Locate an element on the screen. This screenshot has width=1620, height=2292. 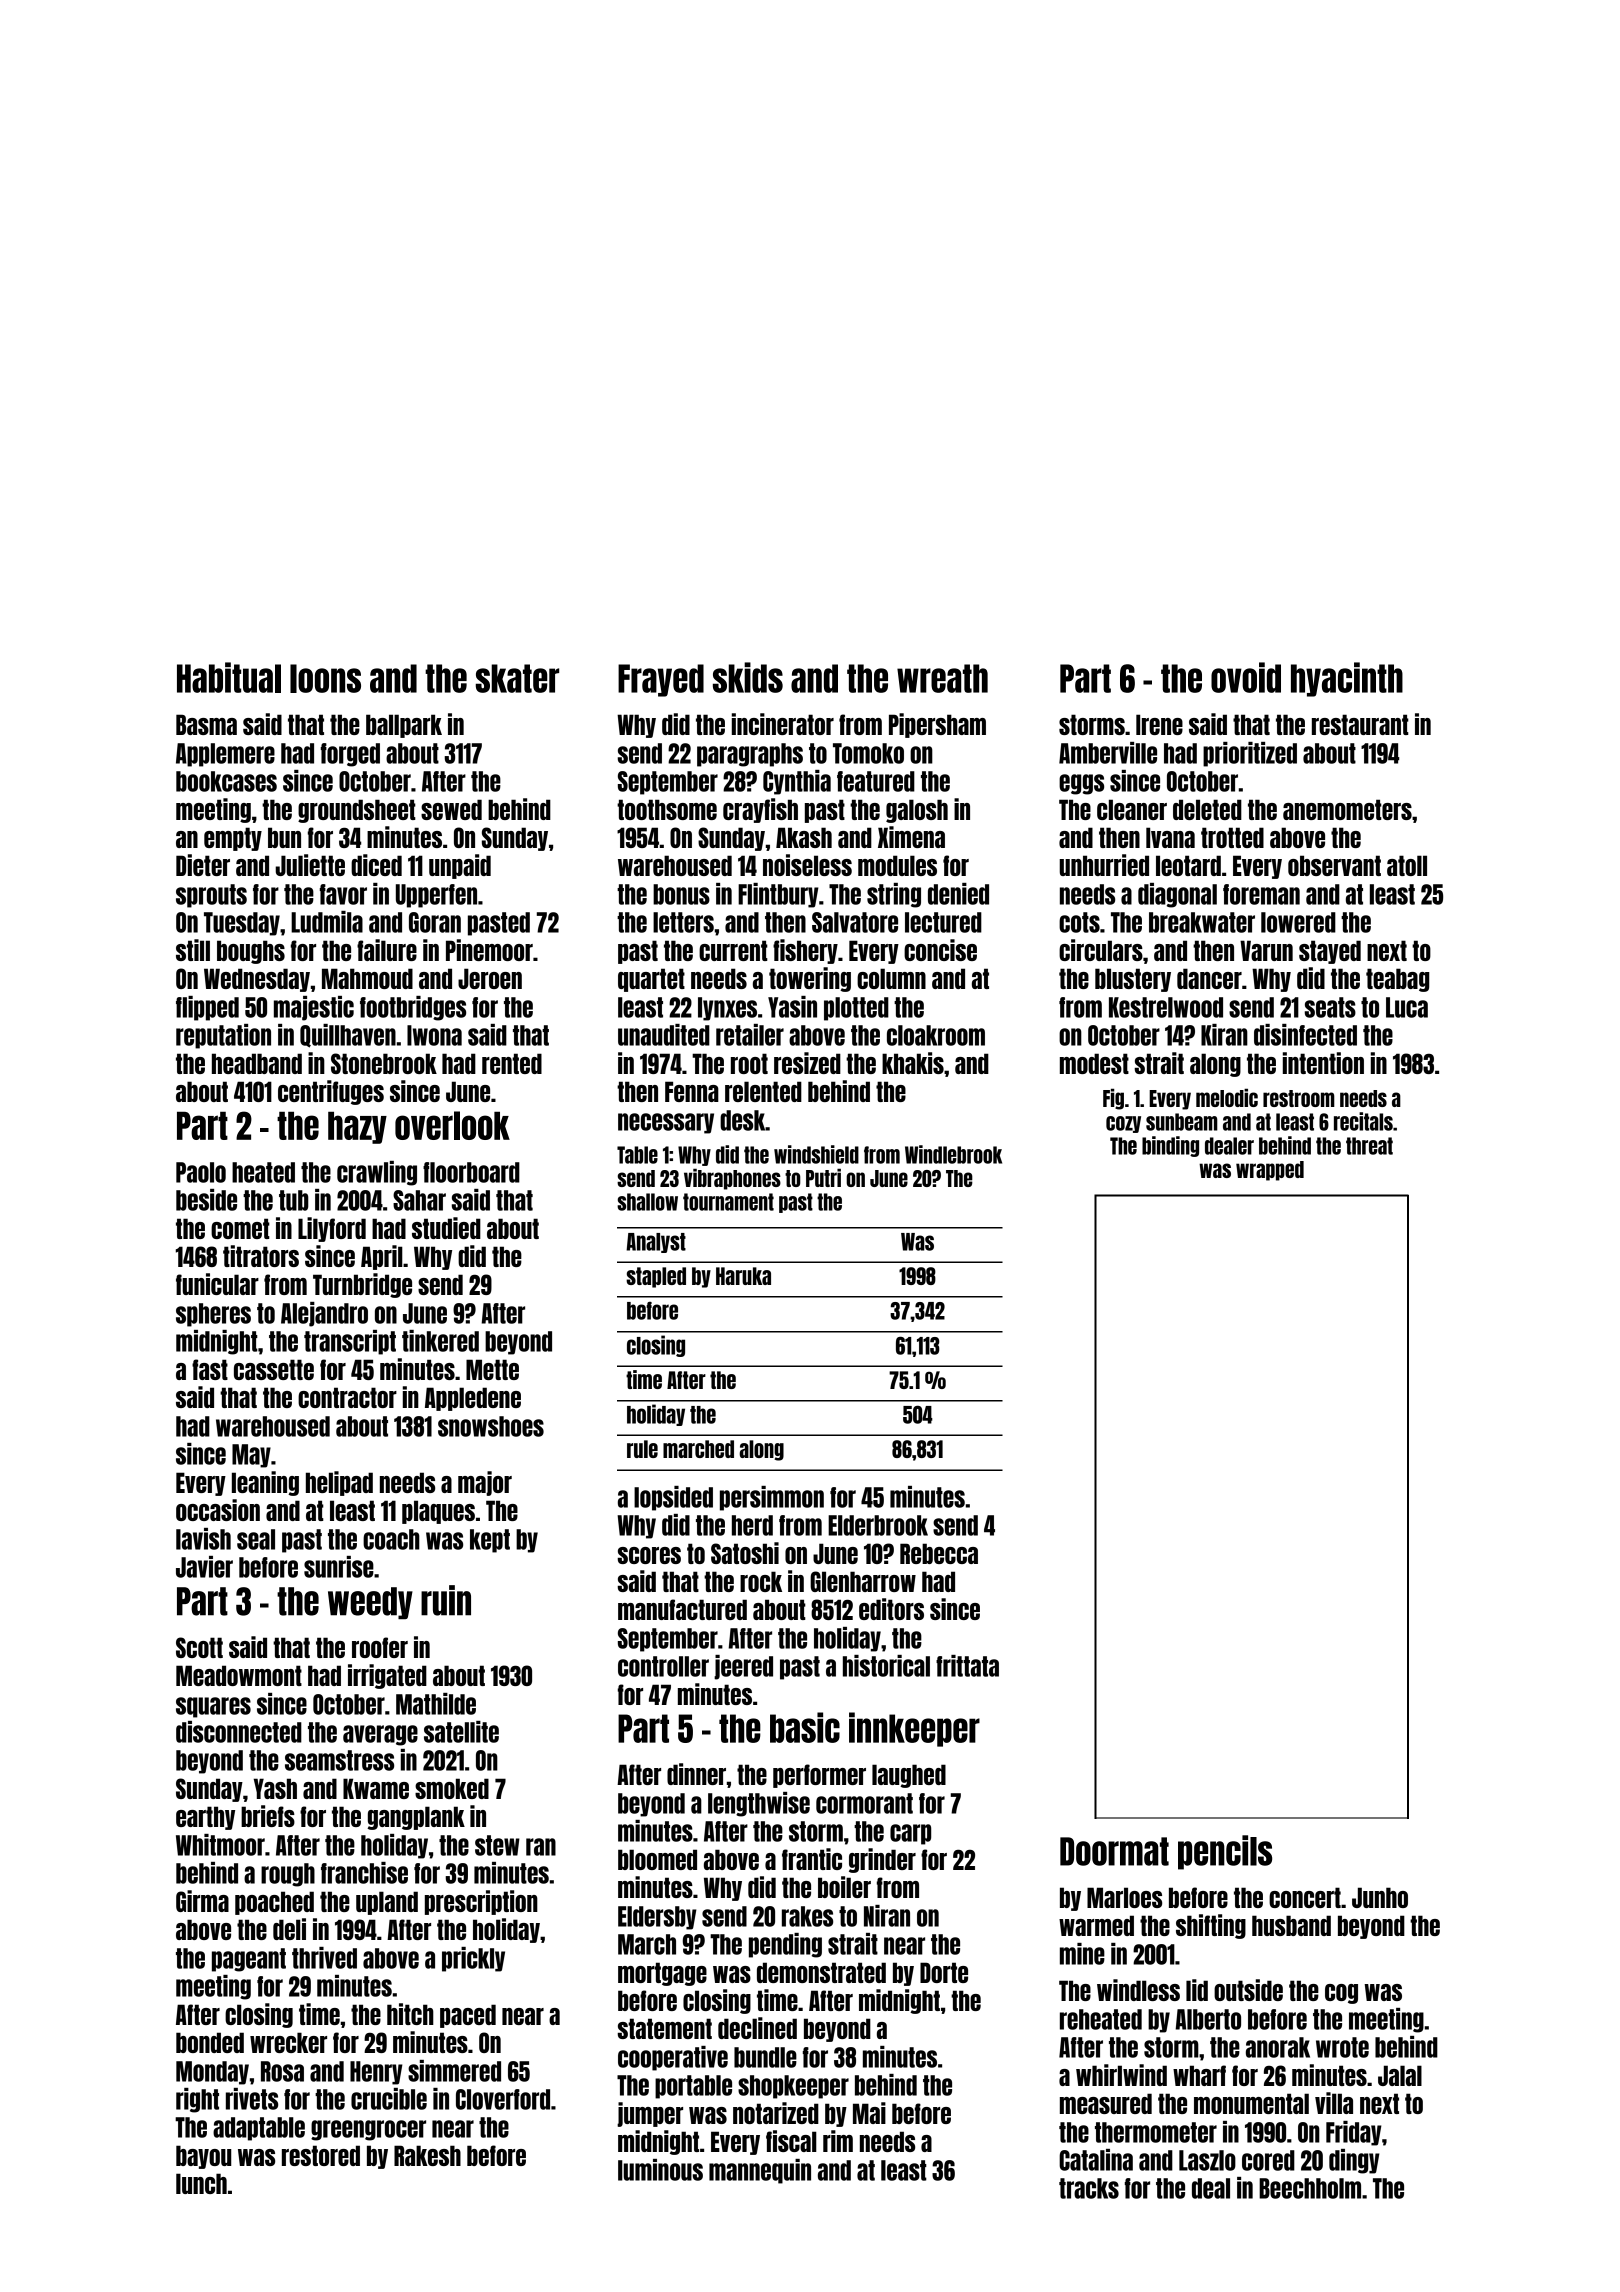
lengthwise is located at coordinates (759, 1804).
